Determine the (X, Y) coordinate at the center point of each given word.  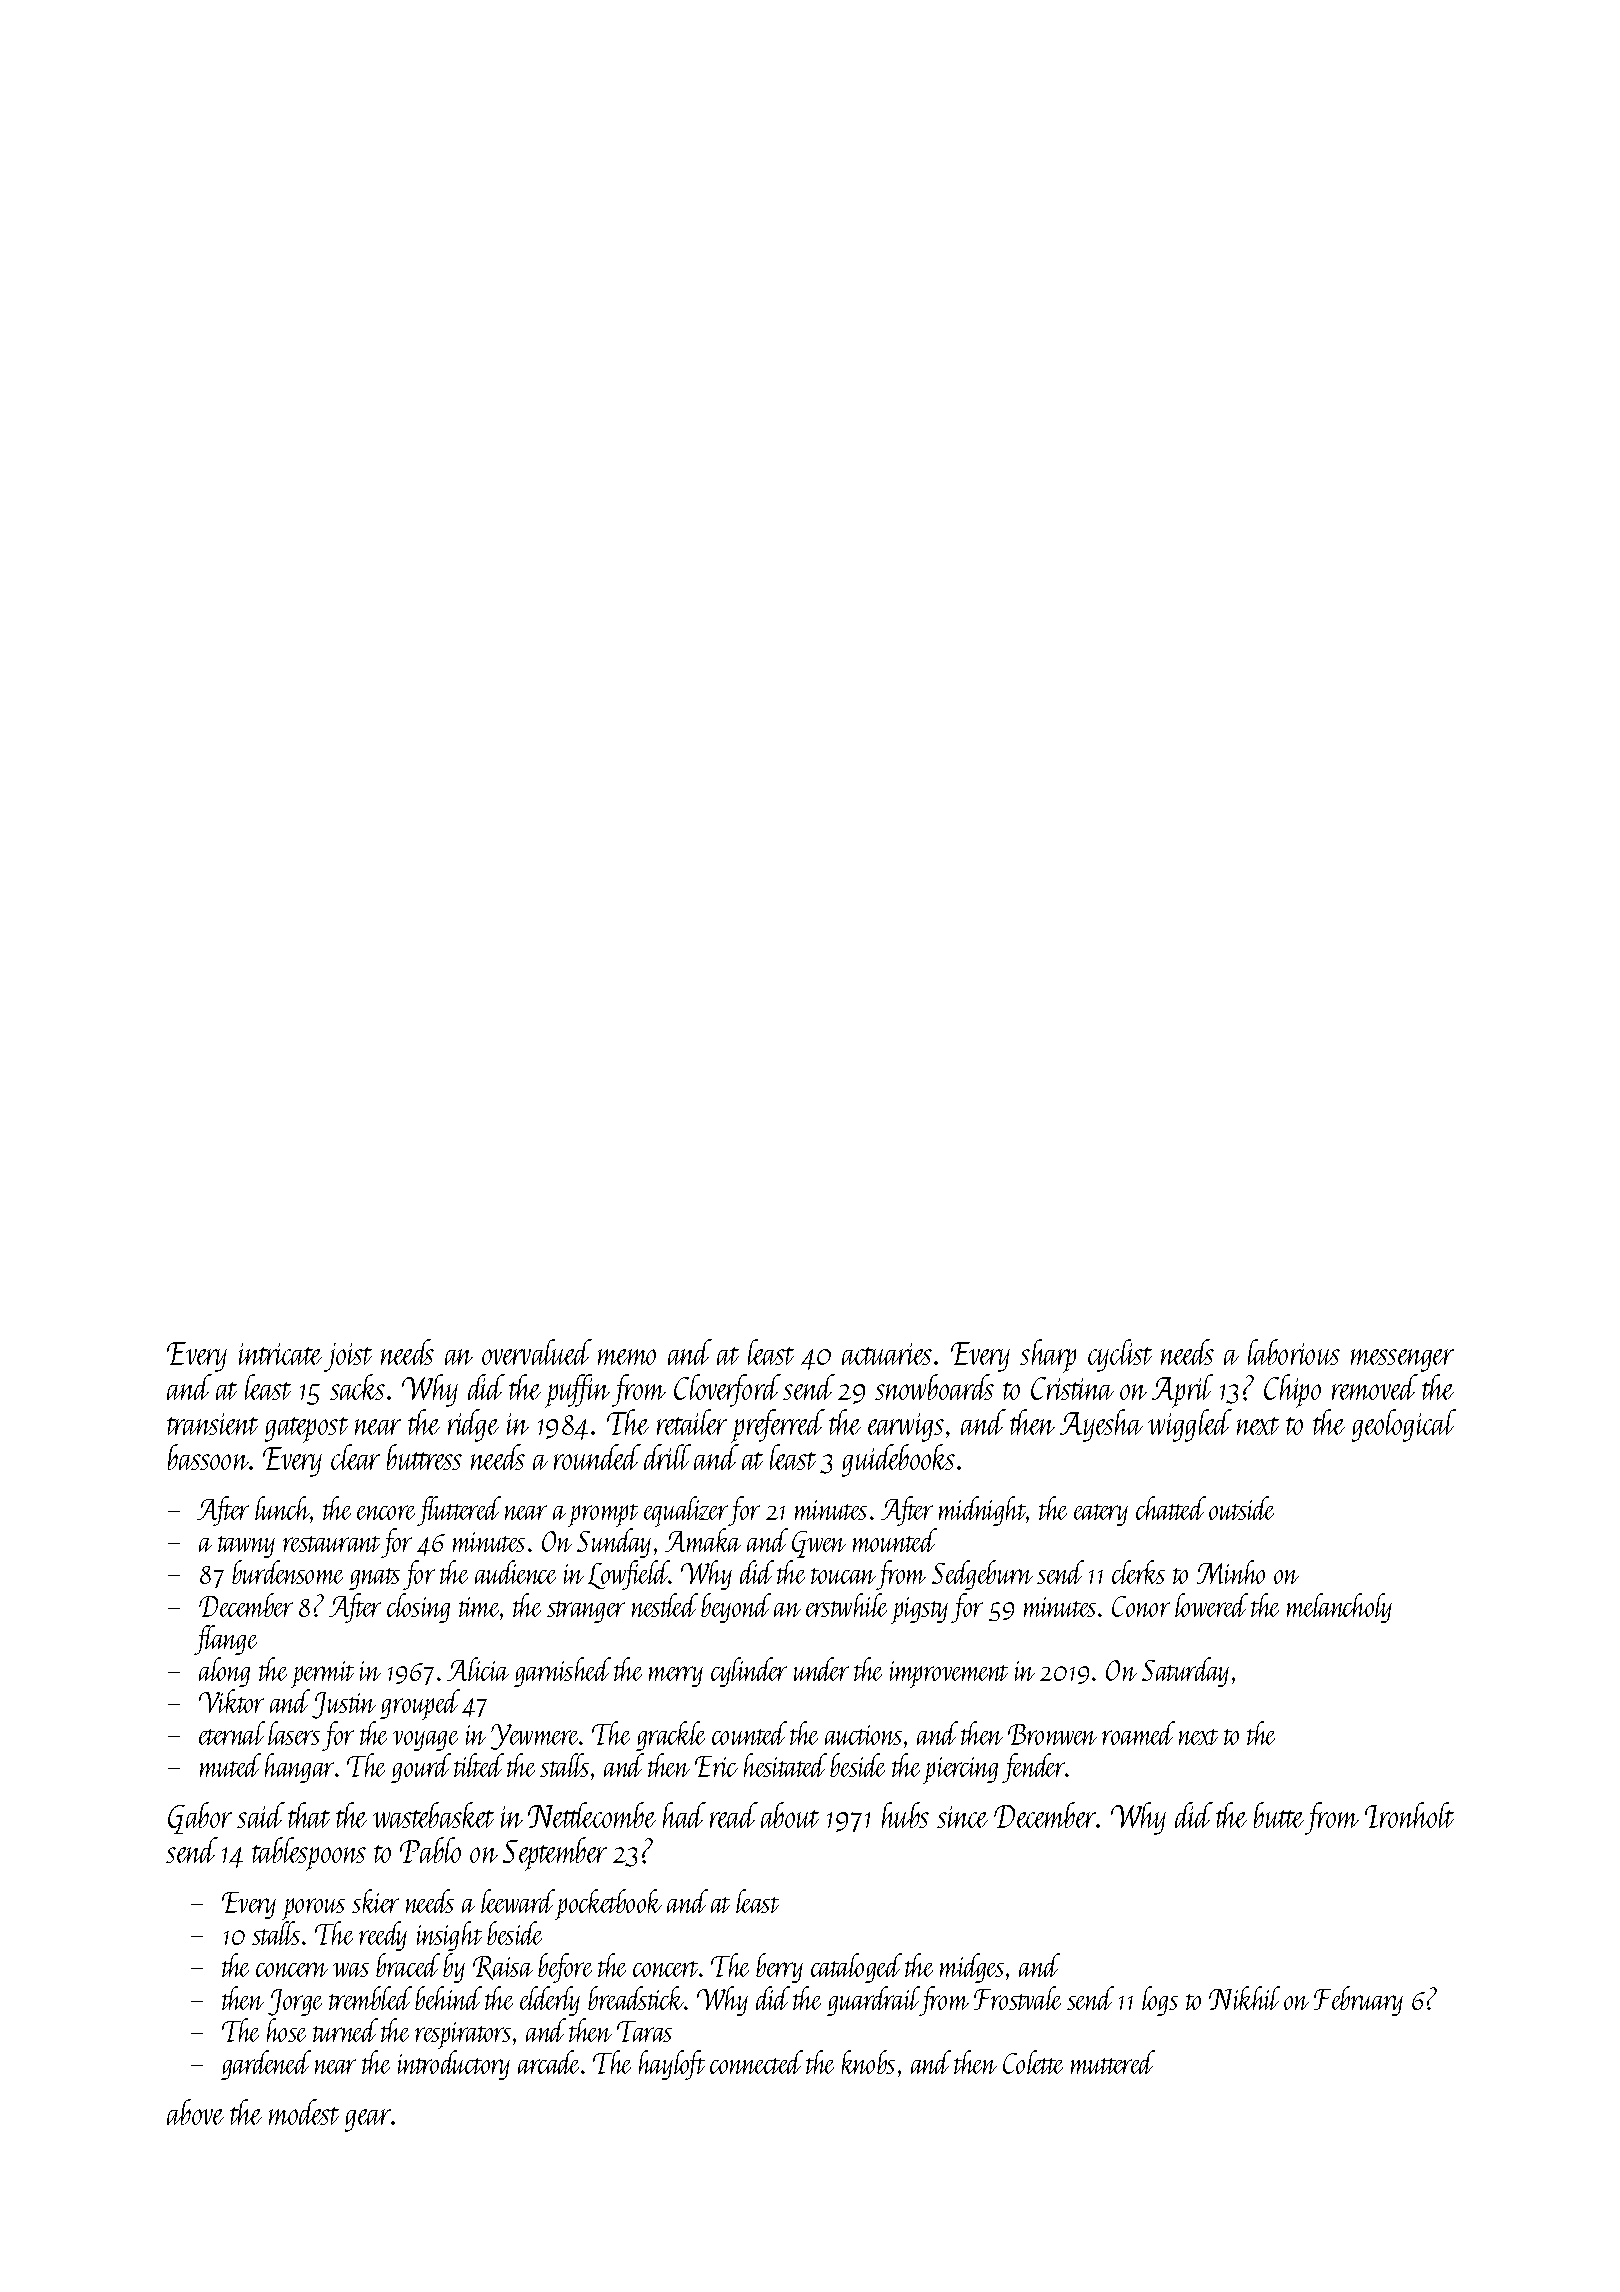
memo (627, 1357)
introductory (454, 2065)
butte (1279, 1815)
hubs (905, 1815)
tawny (246, 1547)
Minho (1231, 1572)
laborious (1294, 1352)
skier (375, 1901)
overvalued (537, 1352)
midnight (983, 1511)
